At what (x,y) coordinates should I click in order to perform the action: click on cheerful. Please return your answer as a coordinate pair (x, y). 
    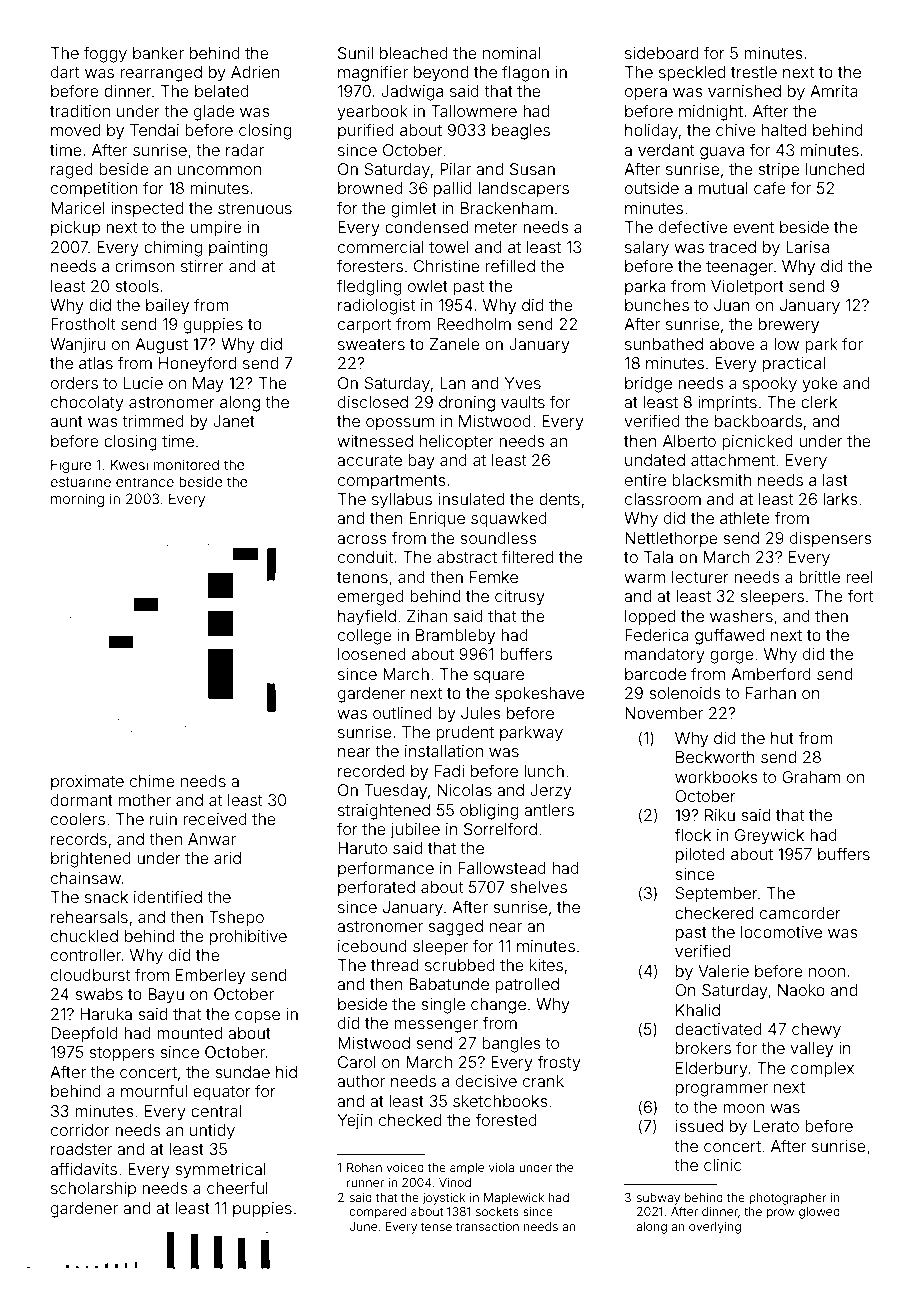
    Looking at the image, I should click on (237, 1187).
